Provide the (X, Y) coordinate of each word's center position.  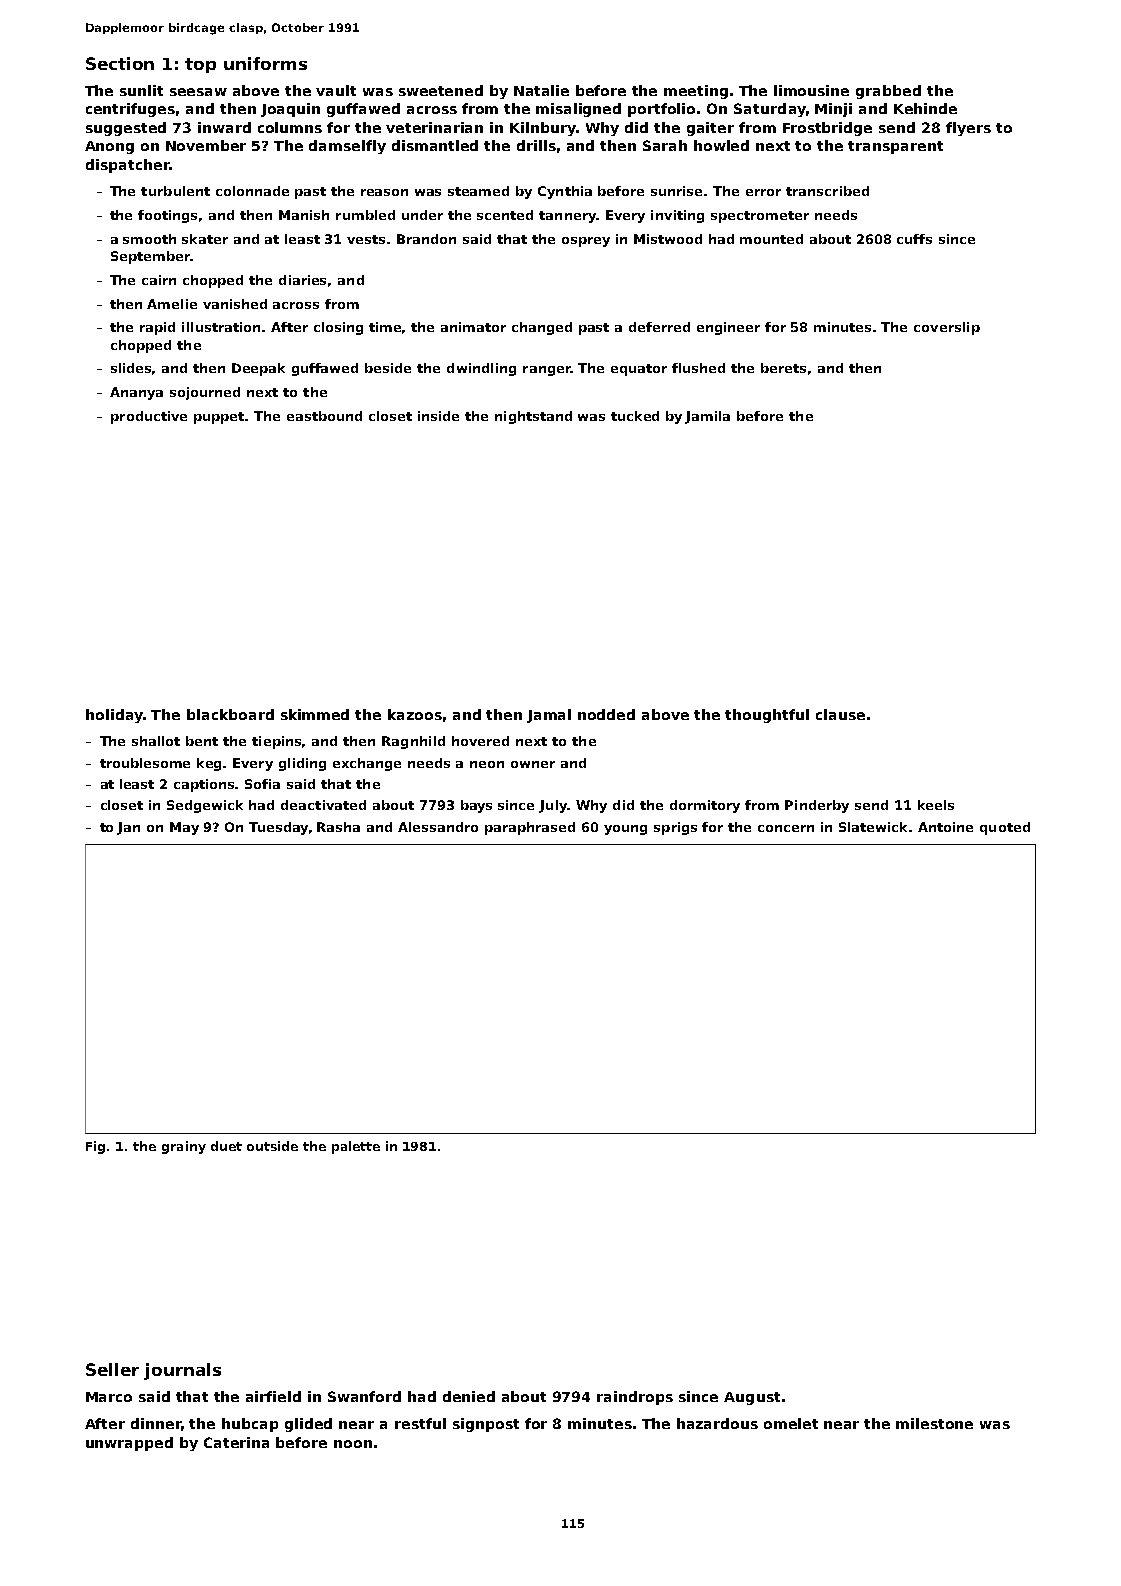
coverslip (947, 328)
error (763, 192)
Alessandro (438, 827)
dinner (156, 1423)
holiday (114, 716)
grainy (184, 1147)
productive (149, 417)
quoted (1005, 828)
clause (840, 714)
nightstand (533, 417)
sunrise (676, 191)
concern (786, 828)
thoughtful (767, 716)
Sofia (262, 784)
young (625, 830)
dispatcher (128, 166)
